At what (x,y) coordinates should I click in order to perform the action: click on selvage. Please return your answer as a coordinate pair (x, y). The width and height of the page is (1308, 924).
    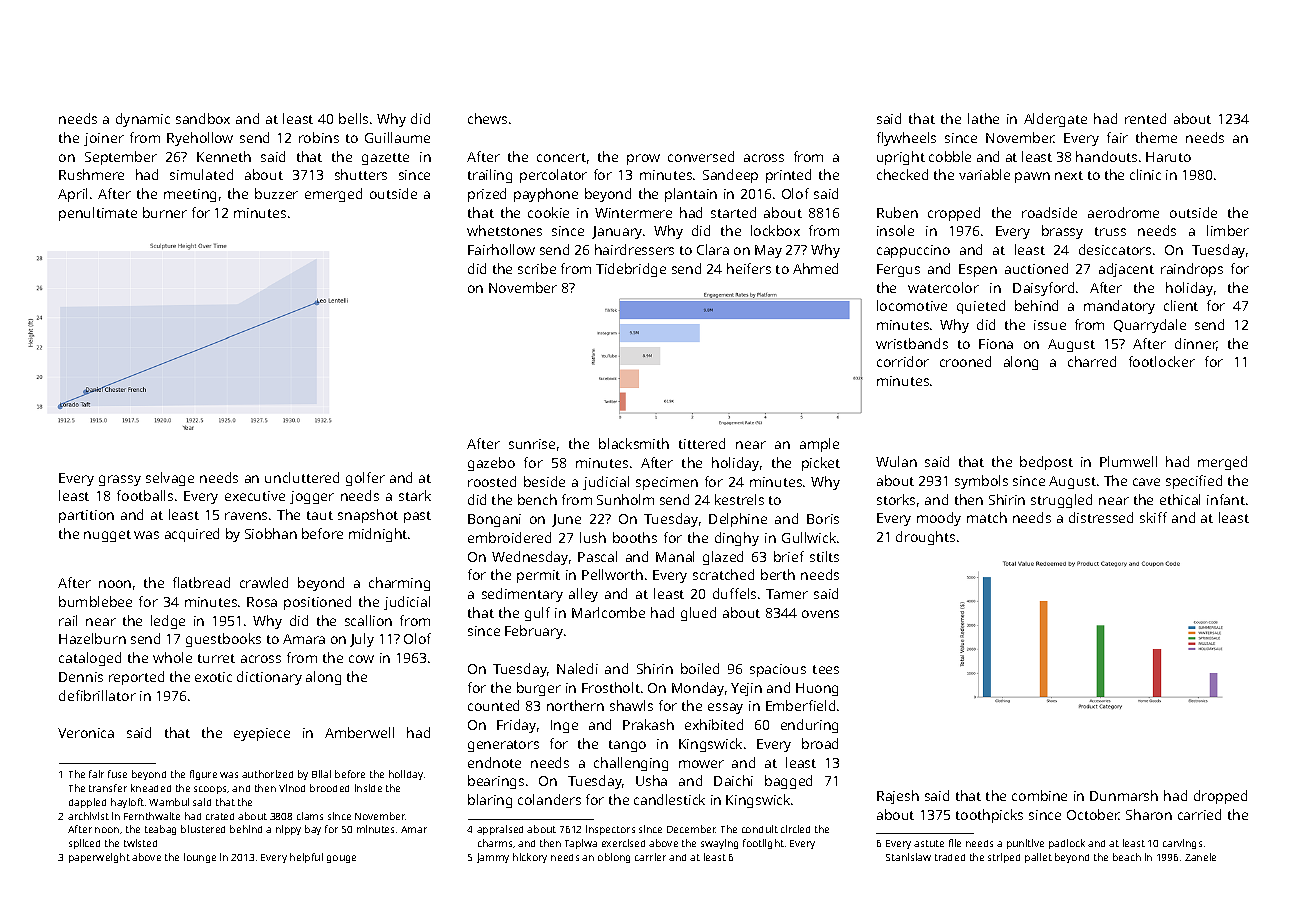
    Looking at the image, I should click on (170, 479).
